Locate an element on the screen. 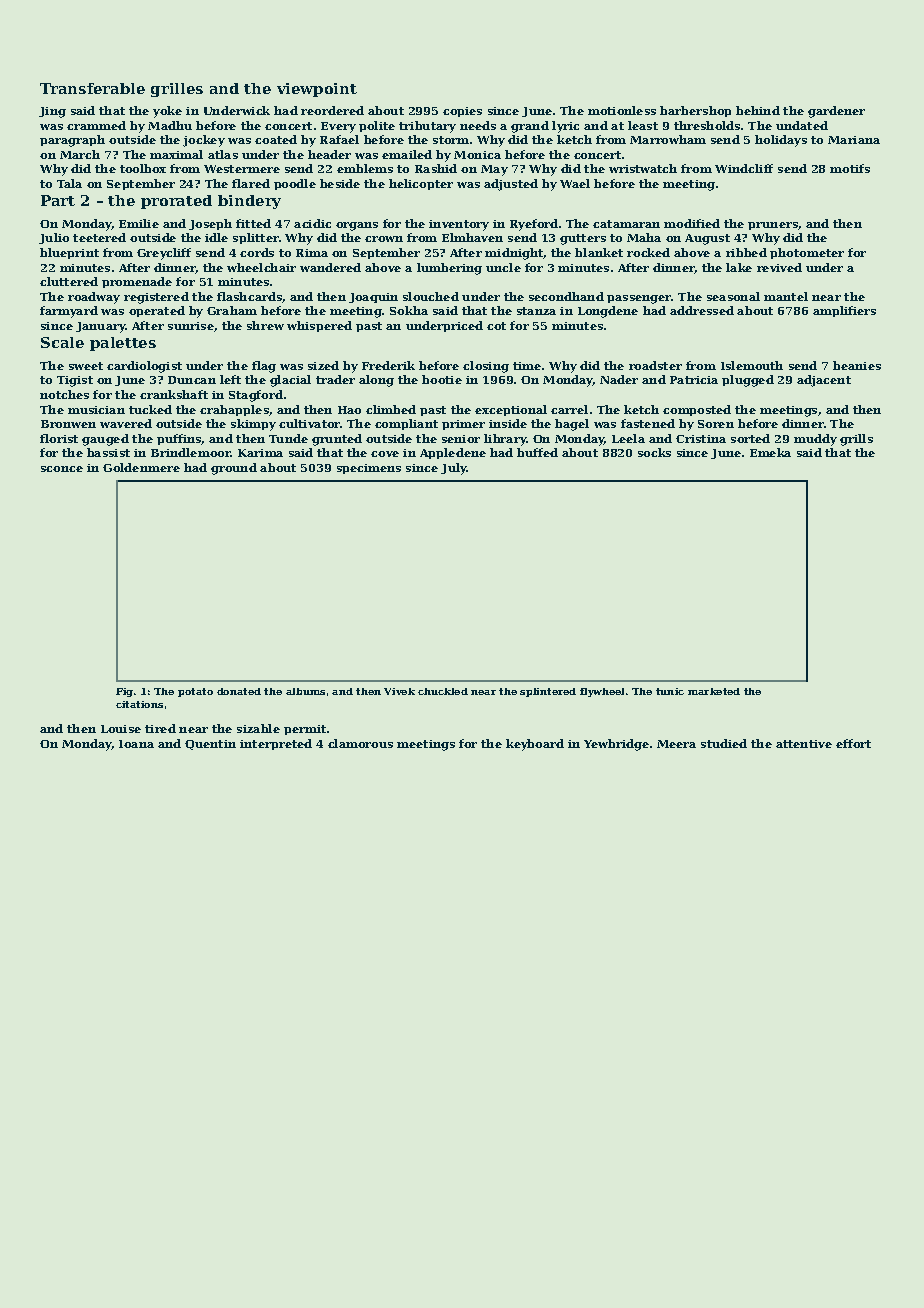  seasonal is located at coordinates (733, 296).
